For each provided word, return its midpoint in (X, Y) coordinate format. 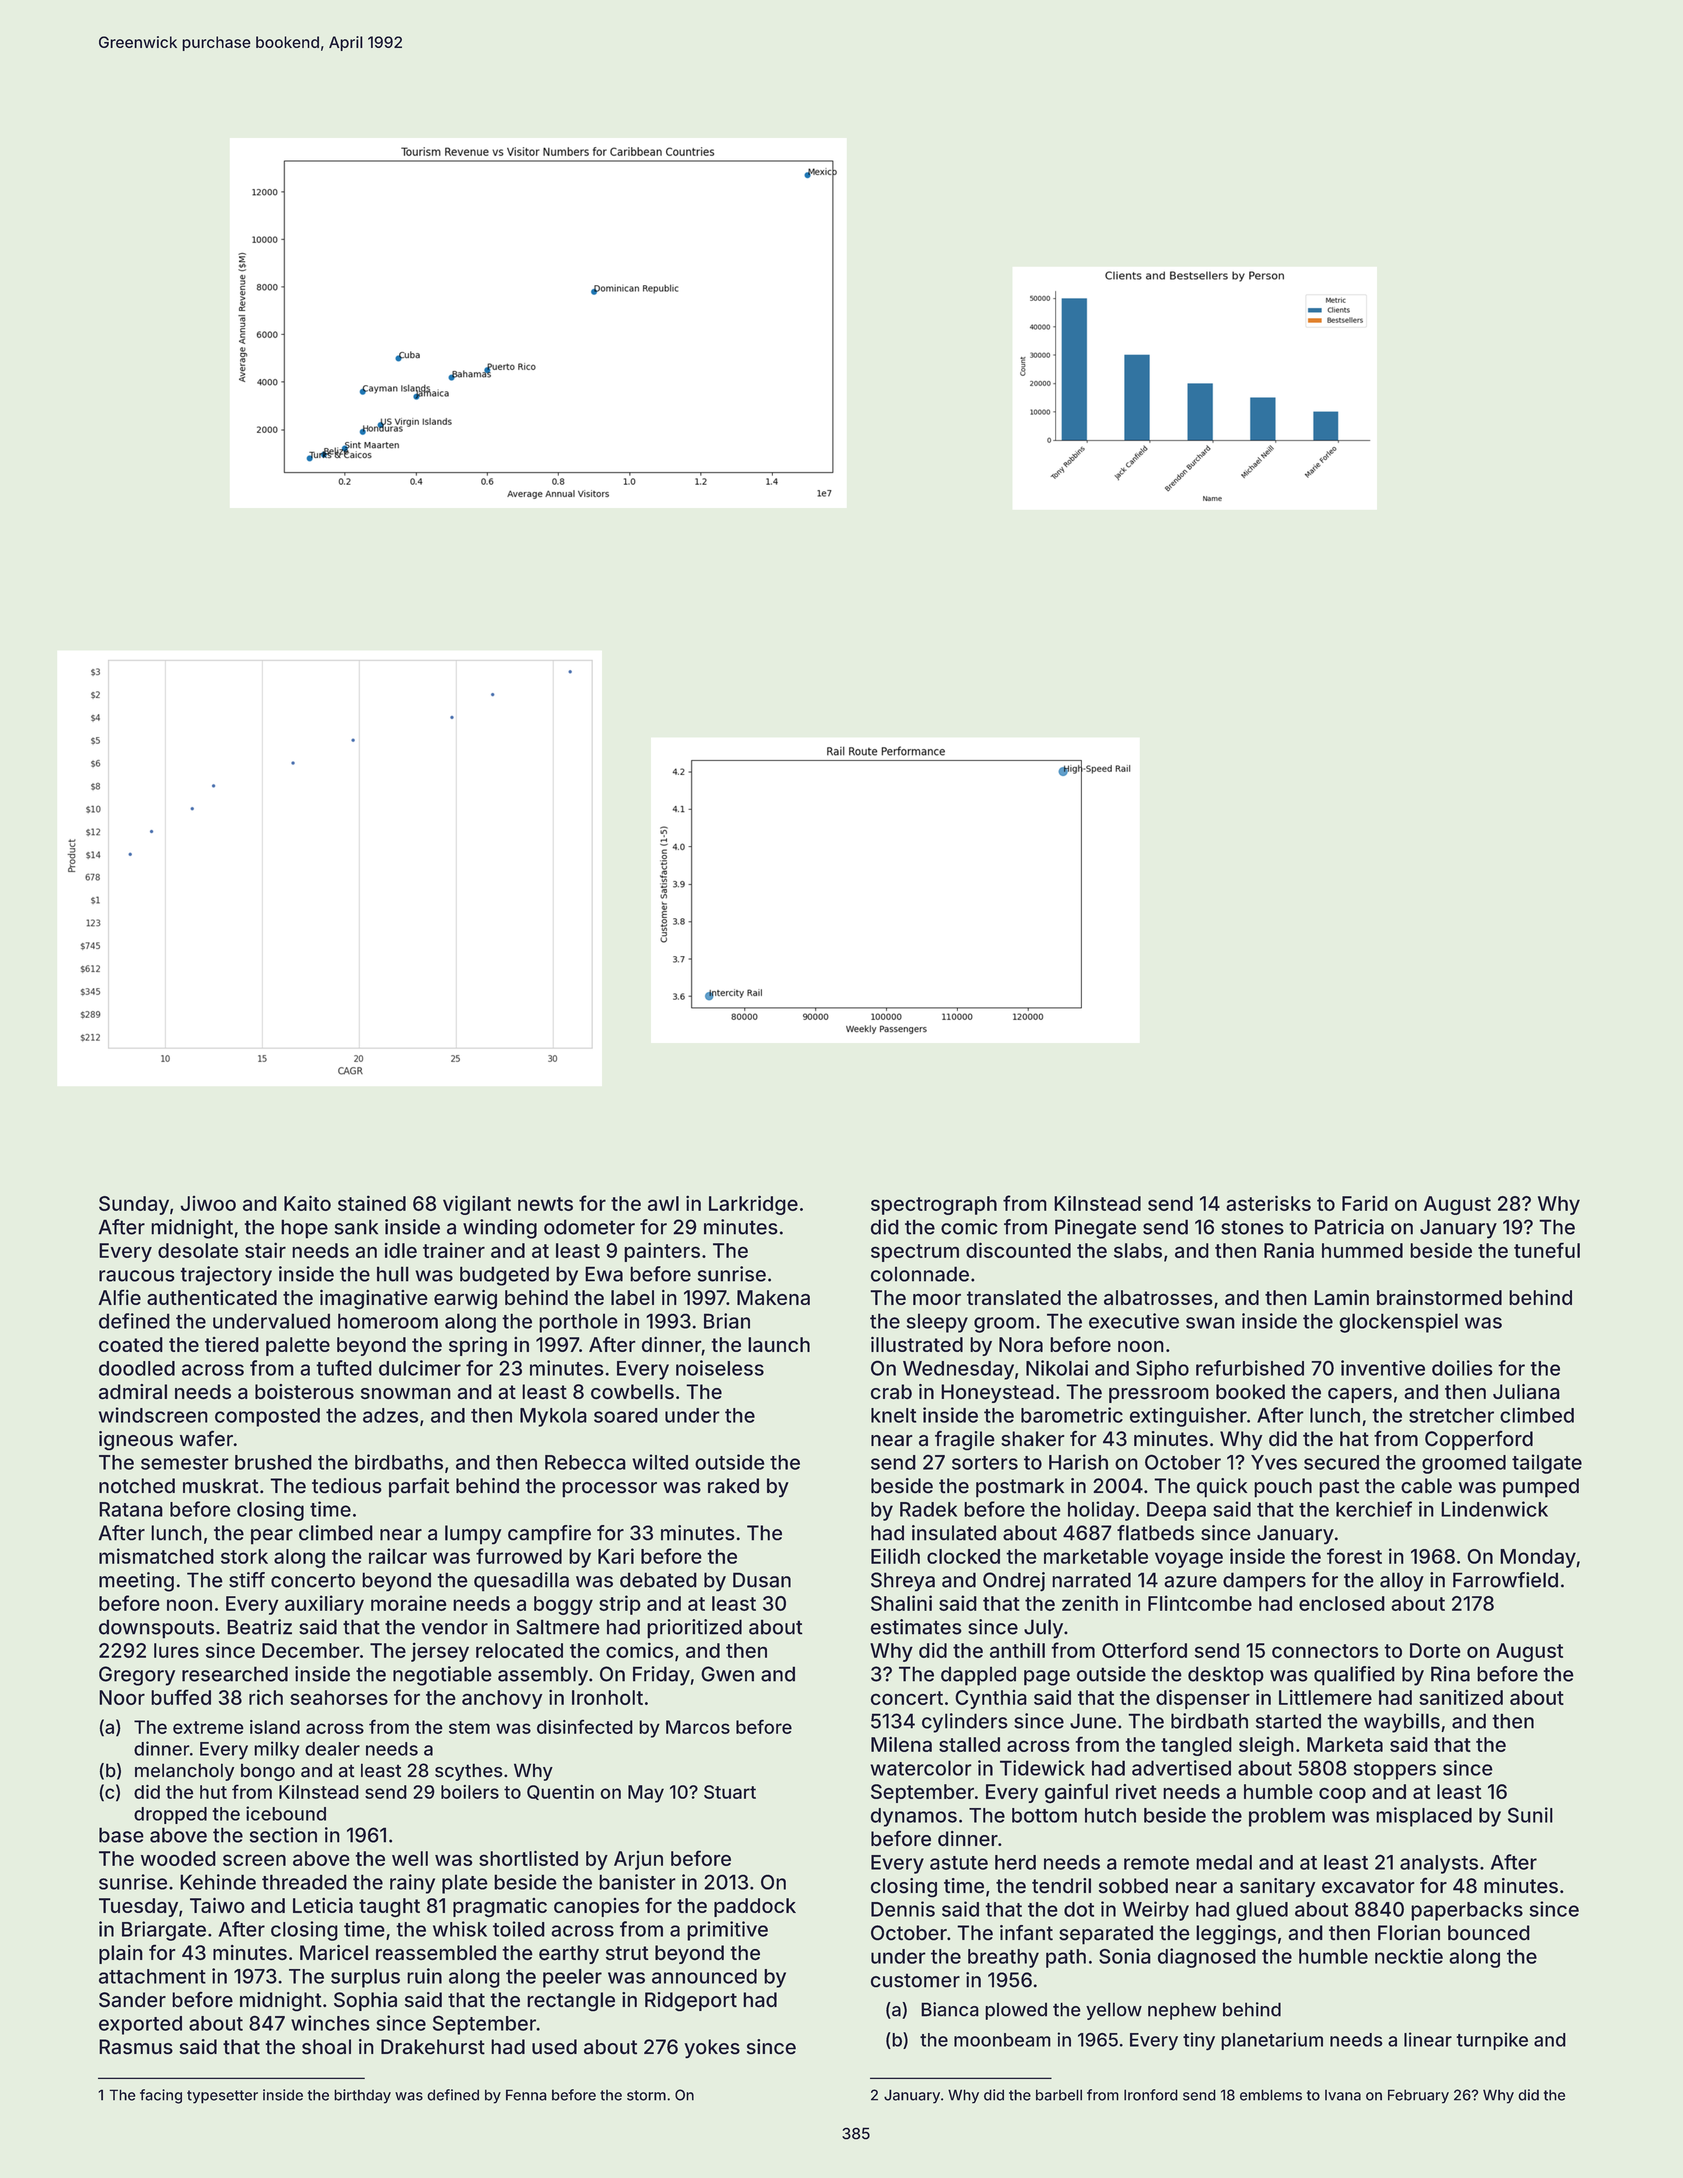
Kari (616, 1556)
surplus (365, 1978)
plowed (1016, 2011)
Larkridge (753, 1205)
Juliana (1526, 1392)
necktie (1409, 1956)
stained (372, 1203)
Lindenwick (1494, 1509)
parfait (419, 1488)
